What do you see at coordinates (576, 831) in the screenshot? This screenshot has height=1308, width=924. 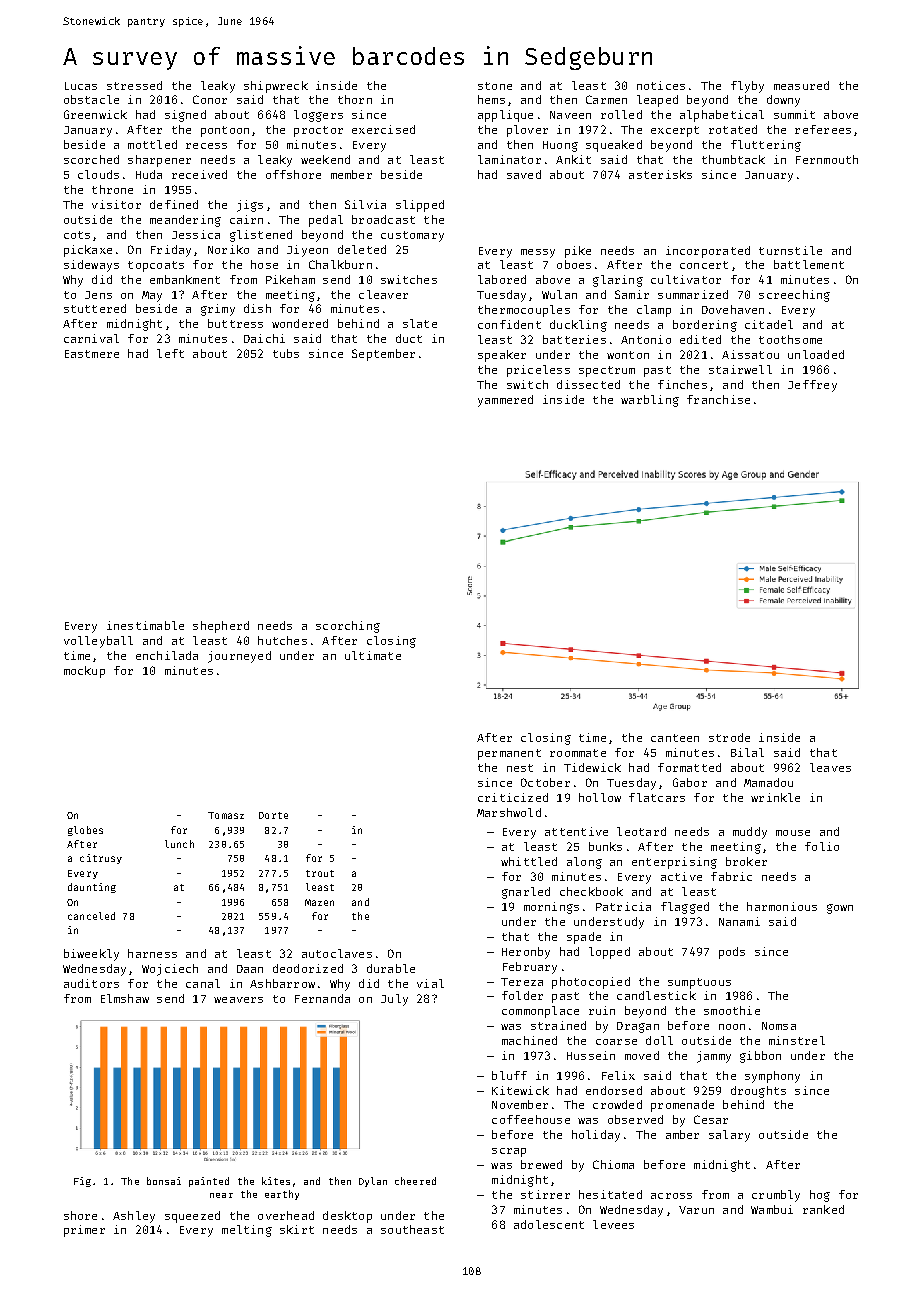 I see `attentive` at bounding box center [576, 831].
